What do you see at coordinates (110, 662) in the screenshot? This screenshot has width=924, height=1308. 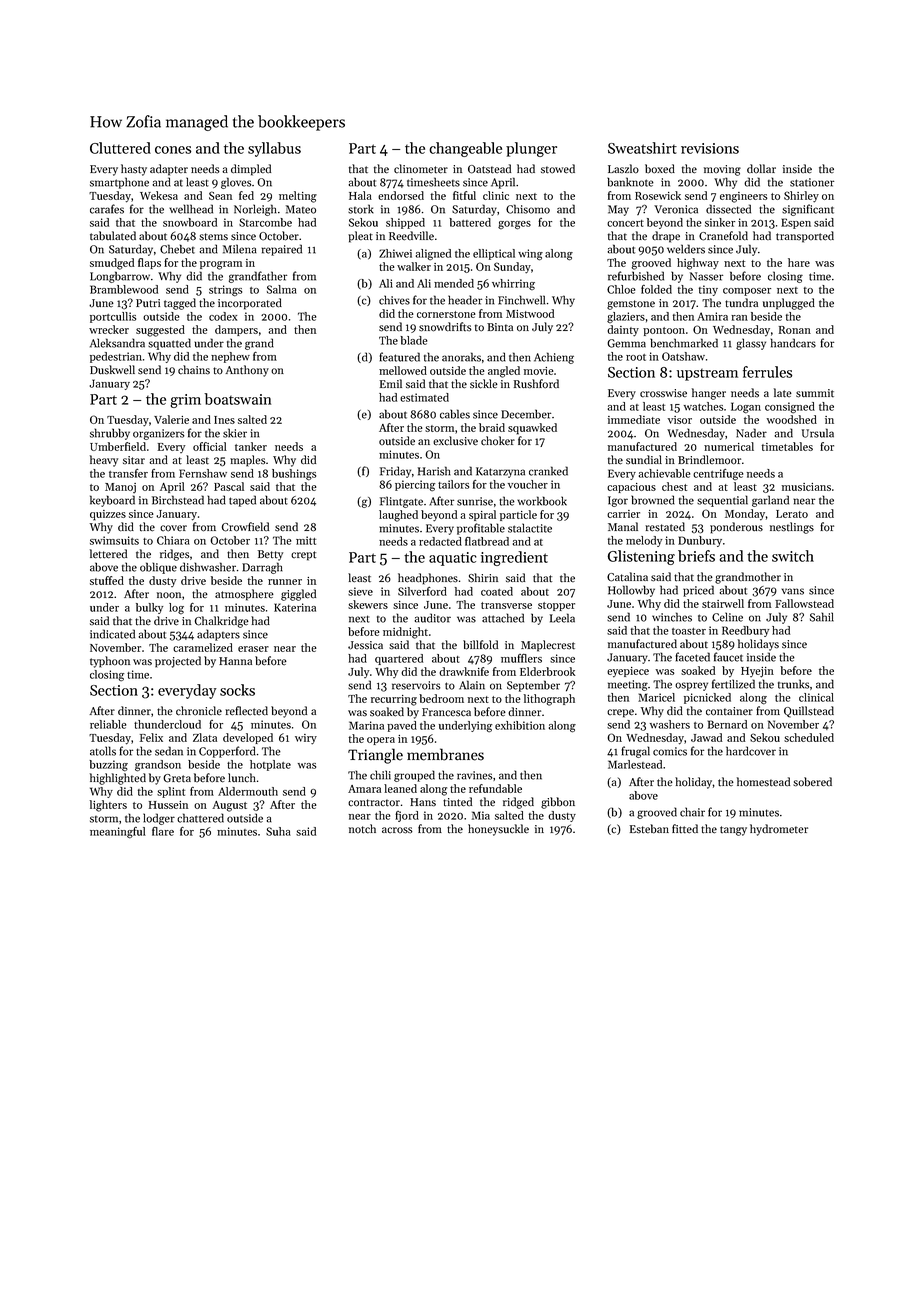 I see `typhoon` at bounding box center [110, 662].
